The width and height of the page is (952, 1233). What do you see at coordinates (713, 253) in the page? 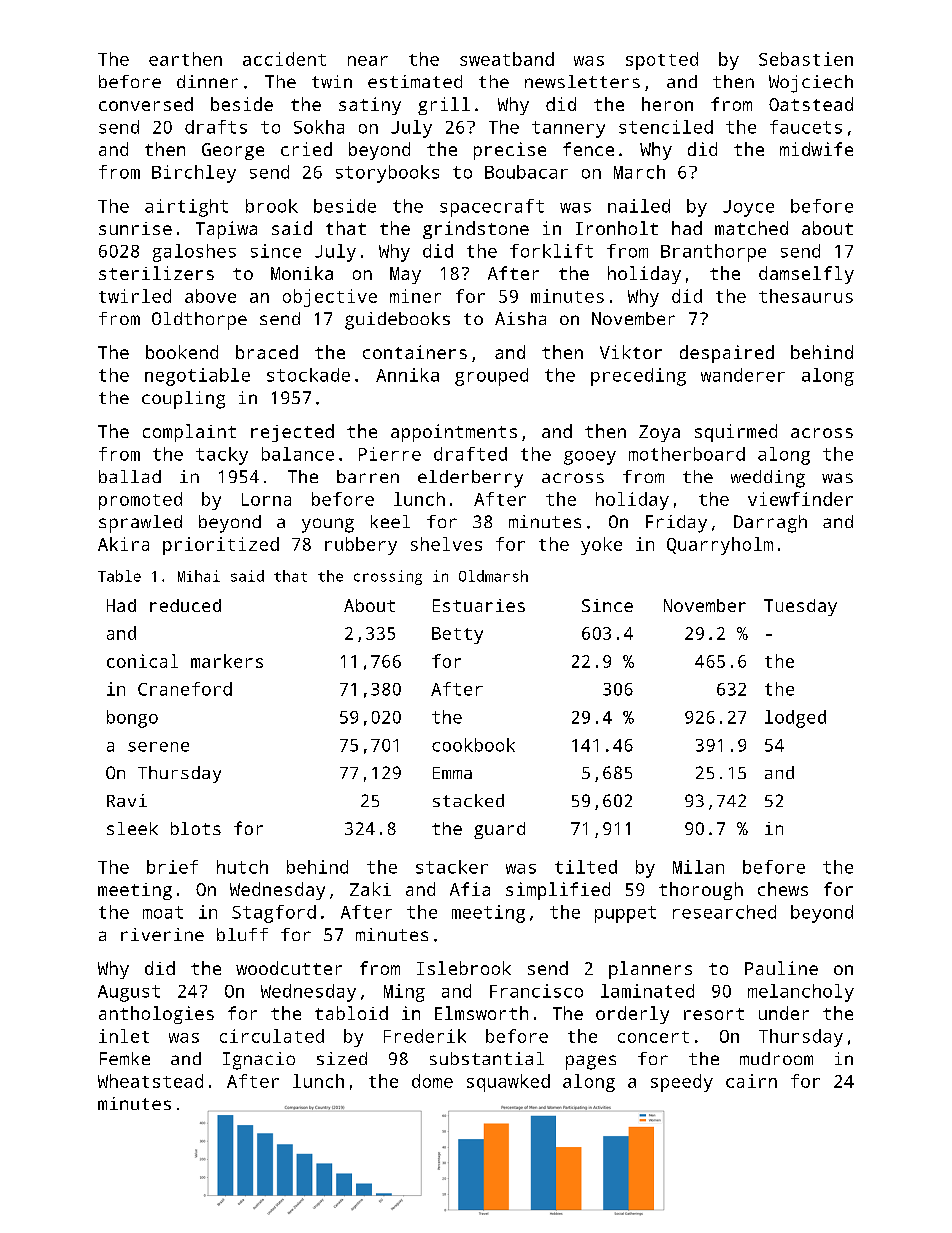
I see `Branthorpe` at bounding box center [713, 253].
